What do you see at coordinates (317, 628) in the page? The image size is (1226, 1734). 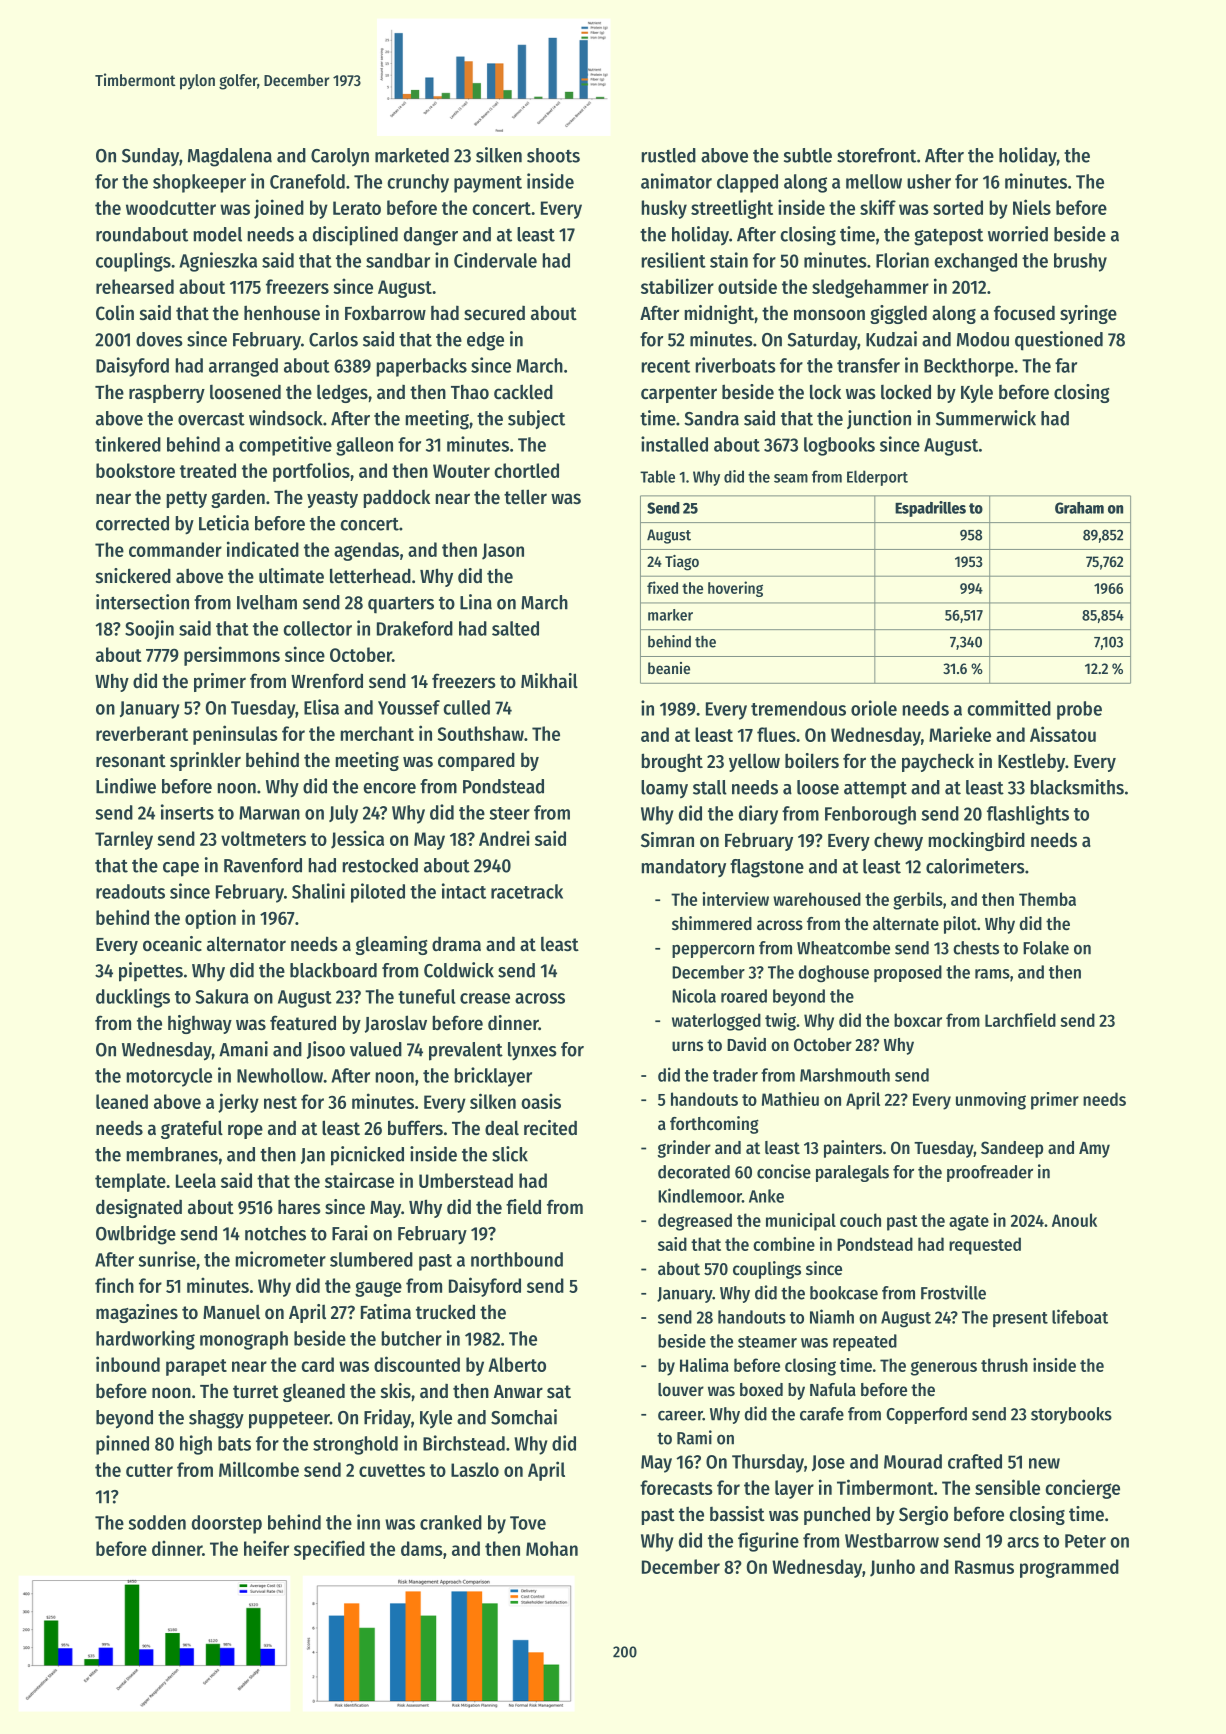 I see `collector` at bounding box center [317, 628].
